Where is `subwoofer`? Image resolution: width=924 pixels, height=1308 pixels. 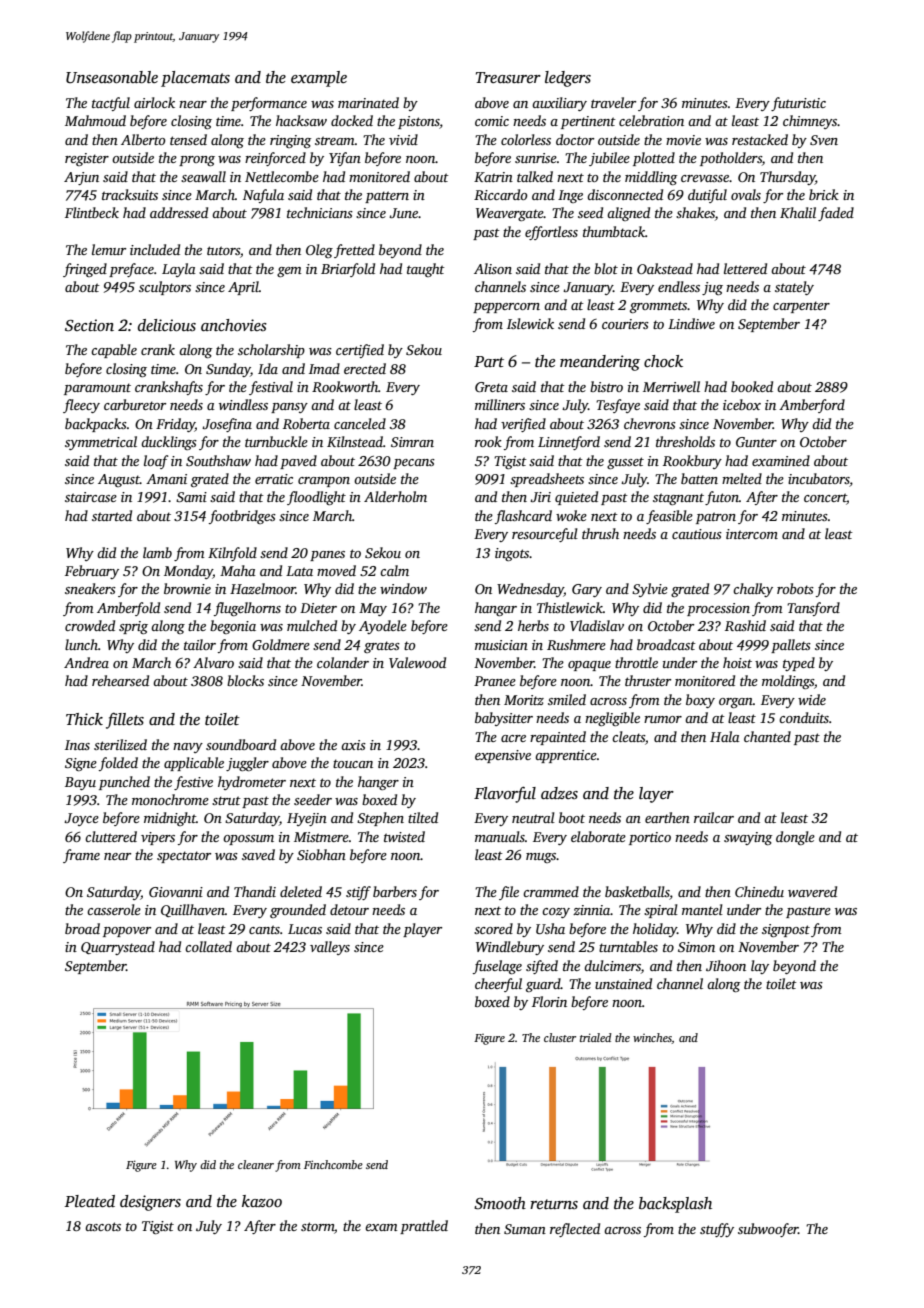 subwoofer is located at coordinates (768, 1230).
